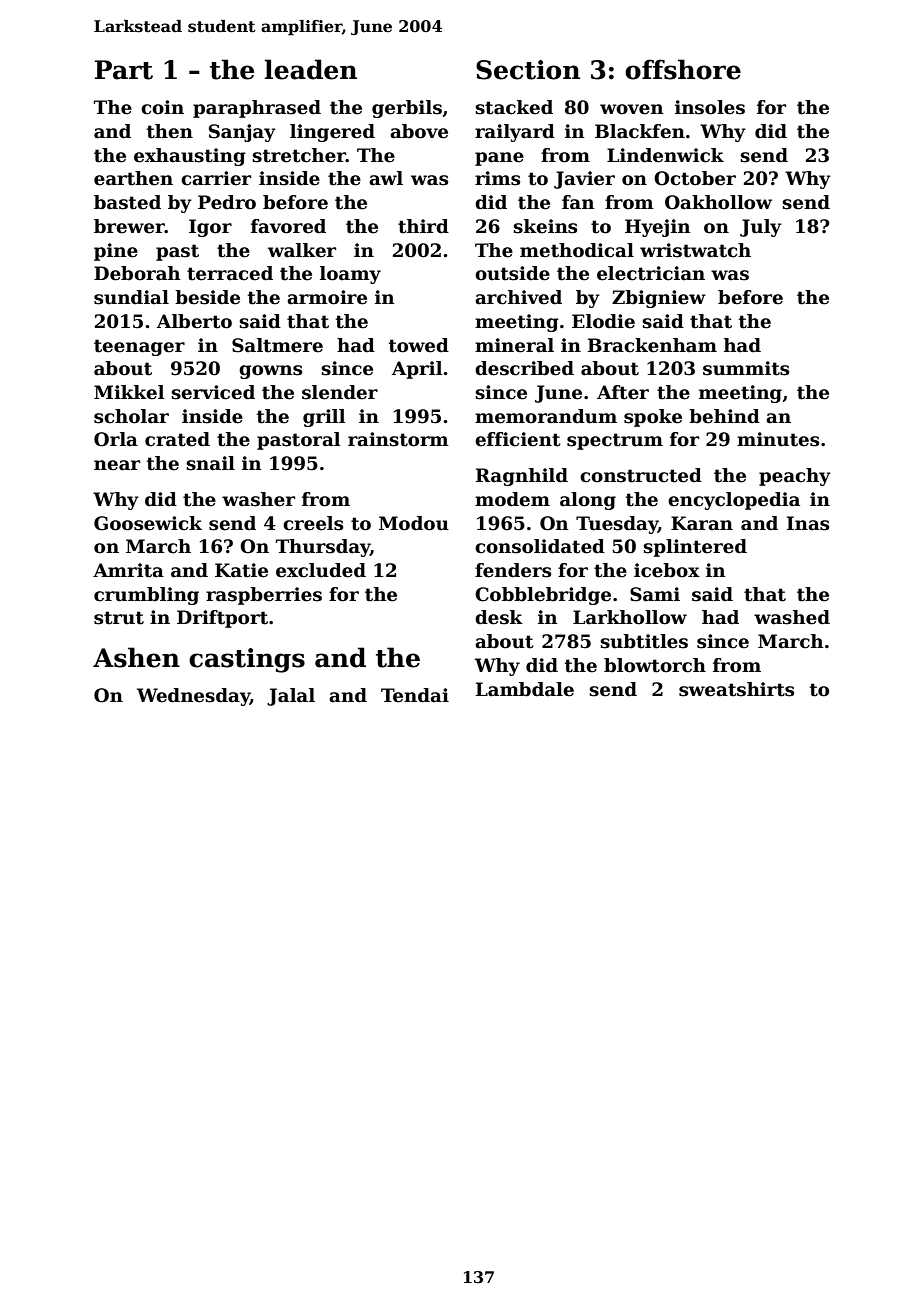 The image size is (924, 1308). I want to click on Part, so click(123, 70).
